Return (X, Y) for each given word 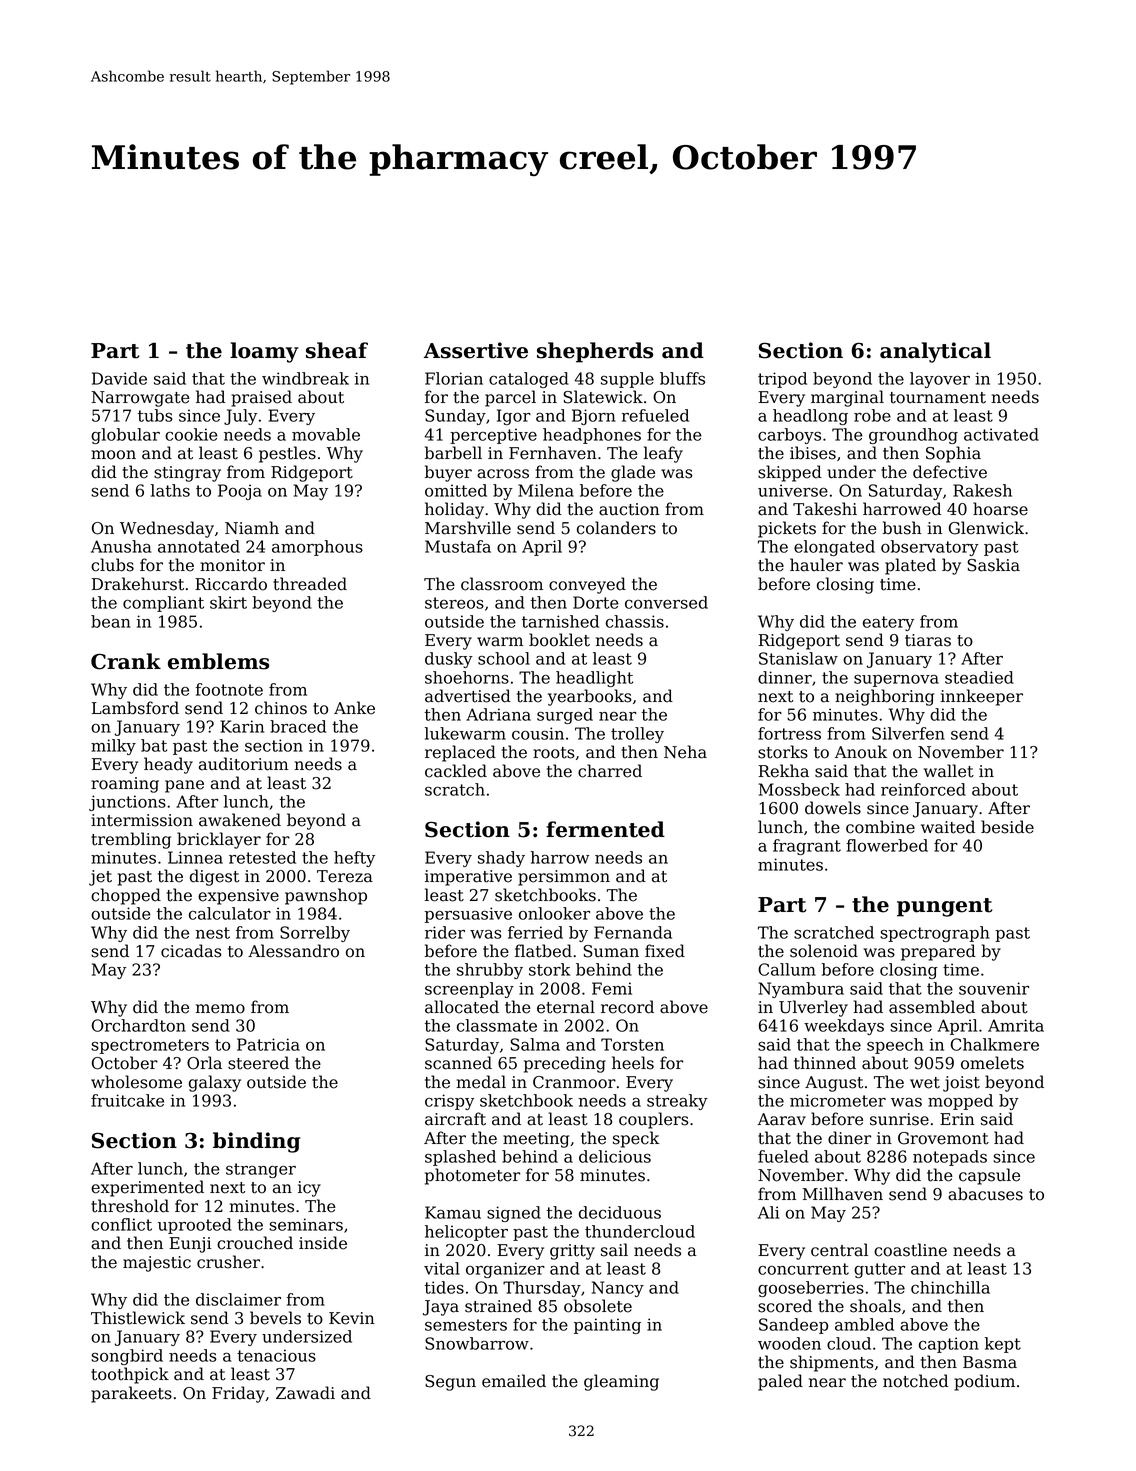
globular (125, 436)
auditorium (244, 764)
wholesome (136, 1082)
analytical (935, 352)
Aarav (781, 1119)
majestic (157, 1264)
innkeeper (982, 697)
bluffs (682, 378)
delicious (615, 1156)
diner (849, 1138)
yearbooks (590, 697)
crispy (449, 1102)
